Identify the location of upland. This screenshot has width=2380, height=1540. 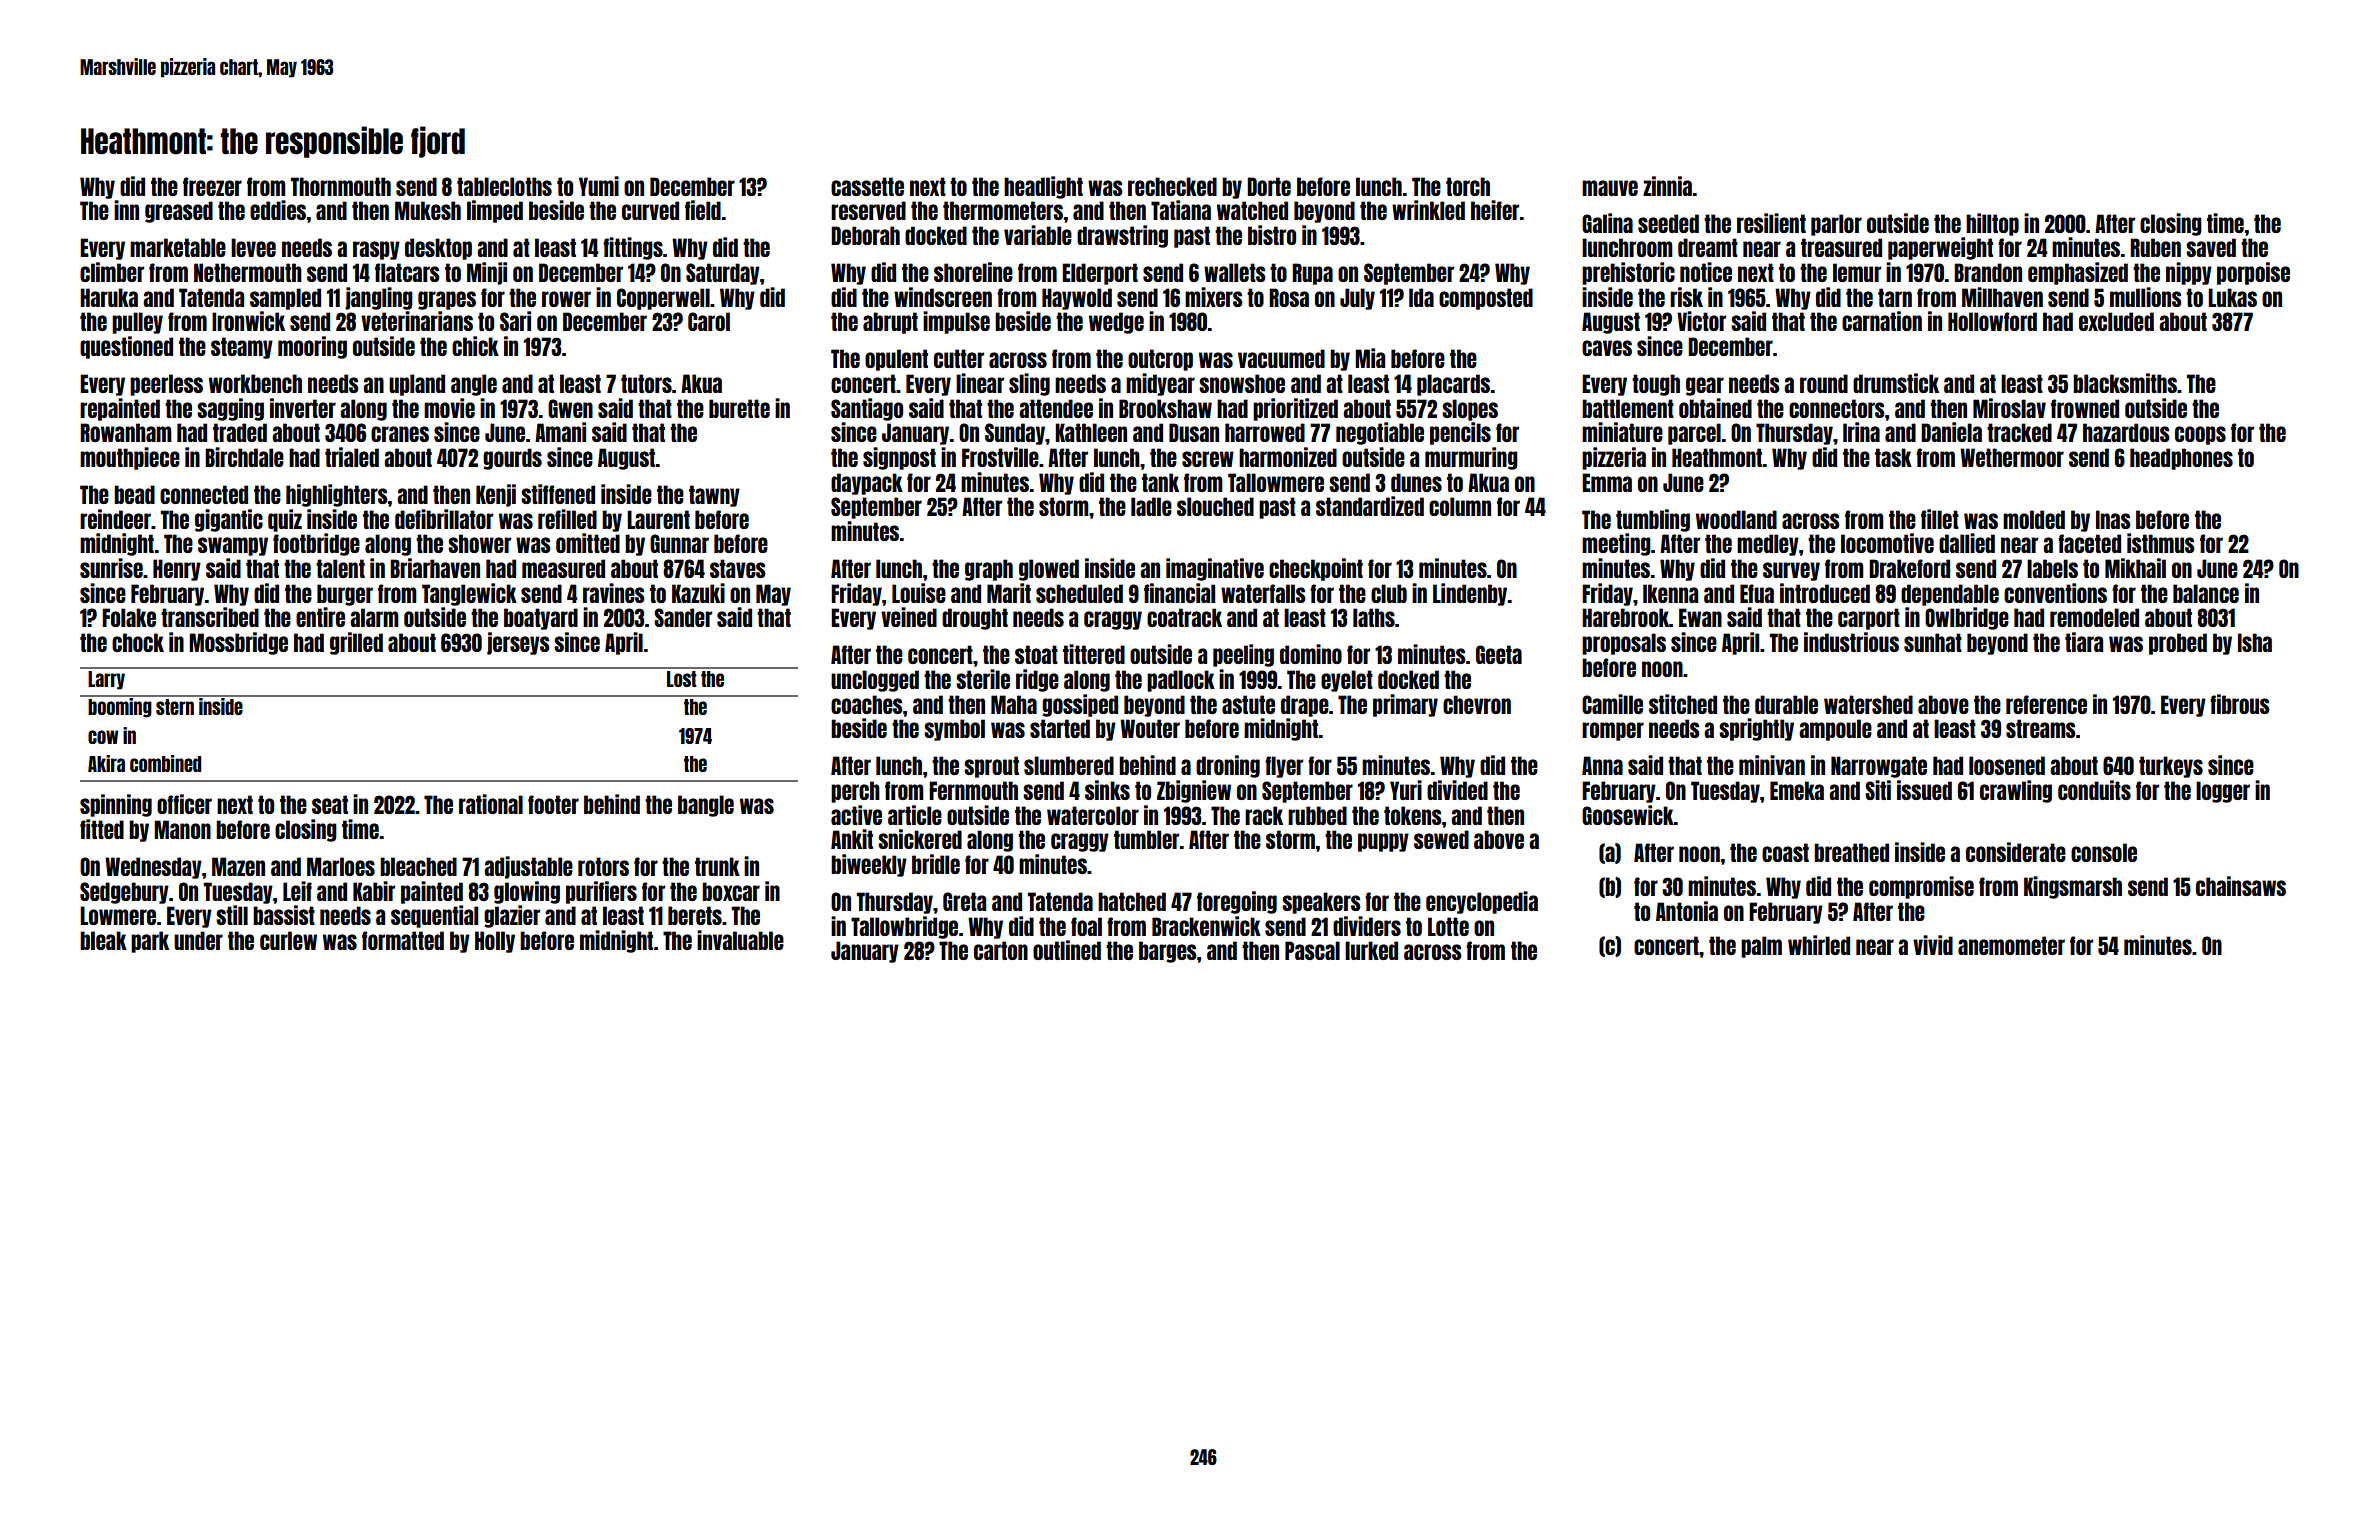
(417, 385).
